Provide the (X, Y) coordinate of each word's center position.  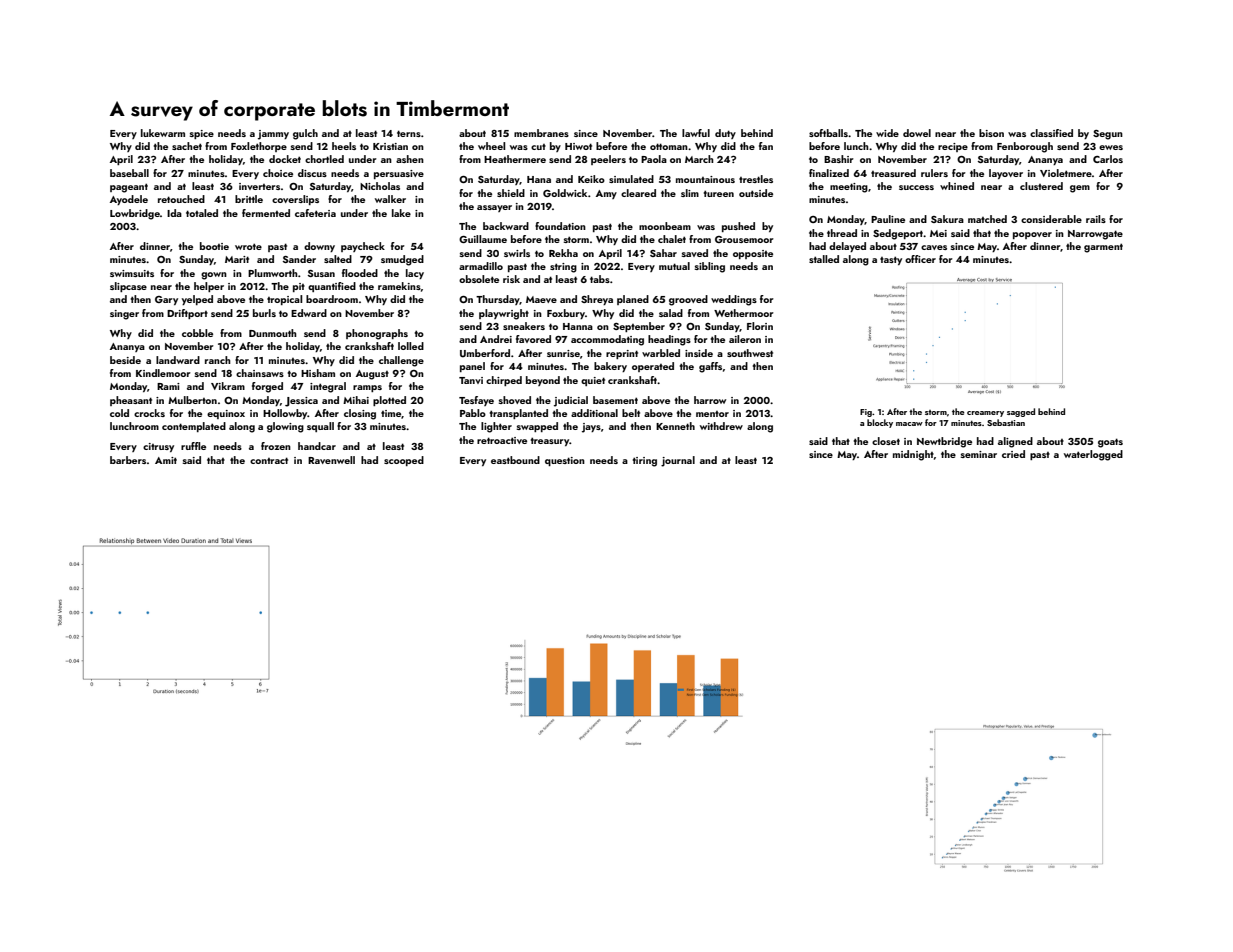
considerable (1051, 219)
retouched (181, 199)
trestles (756, 179)
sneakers (524, 326)
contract (269, 460)
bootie (214, 246)
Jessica (301, 402)
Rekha (563, 253)
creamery (985, 414)
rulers (934, 173)
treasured (893, 173)
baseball (129, 173)
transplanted (519, 414)
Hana (539, 179)
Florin (760, 326)
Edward (309, 313)
